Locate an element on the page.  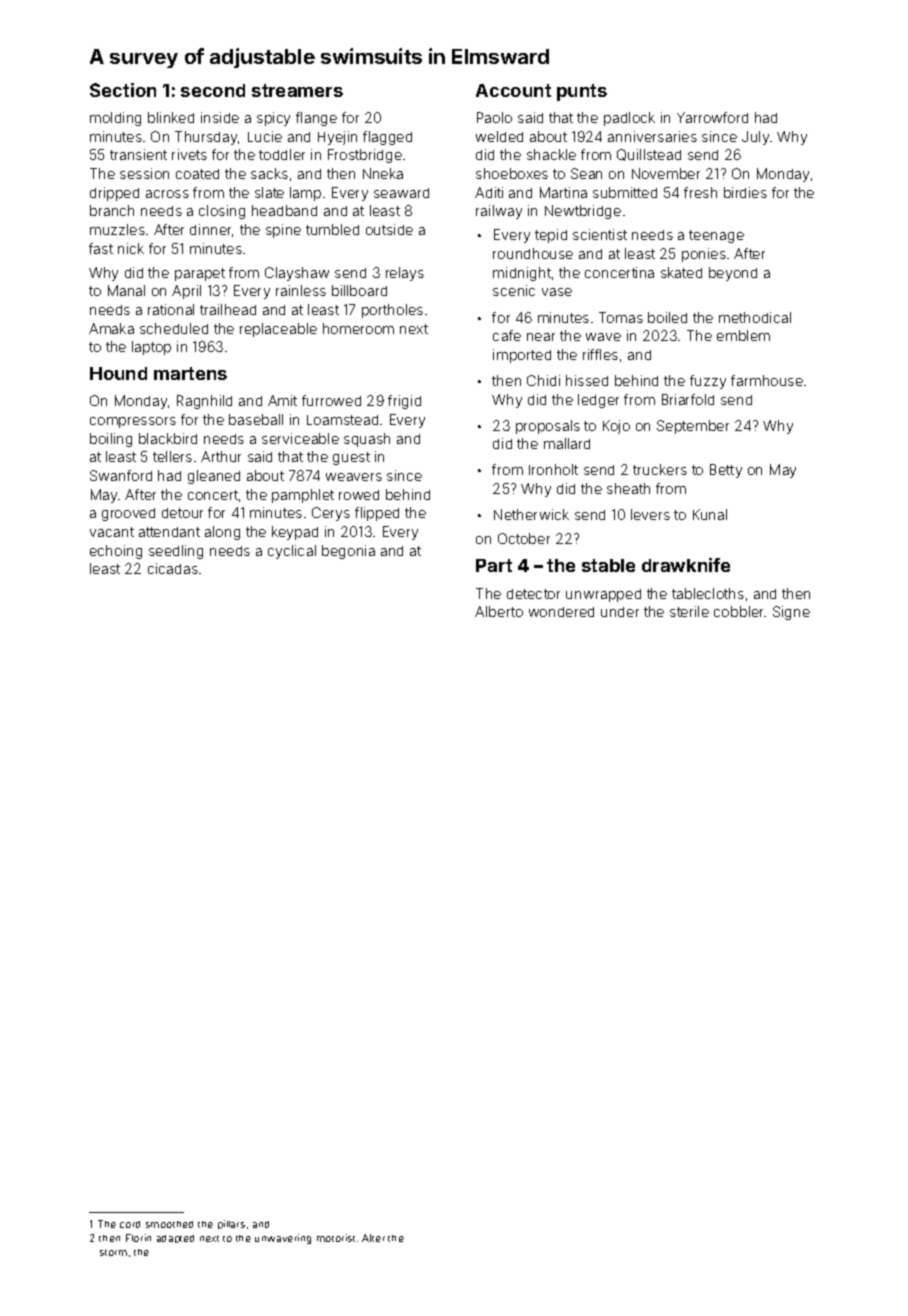
pillars is located at coordinates (231, 1224).
